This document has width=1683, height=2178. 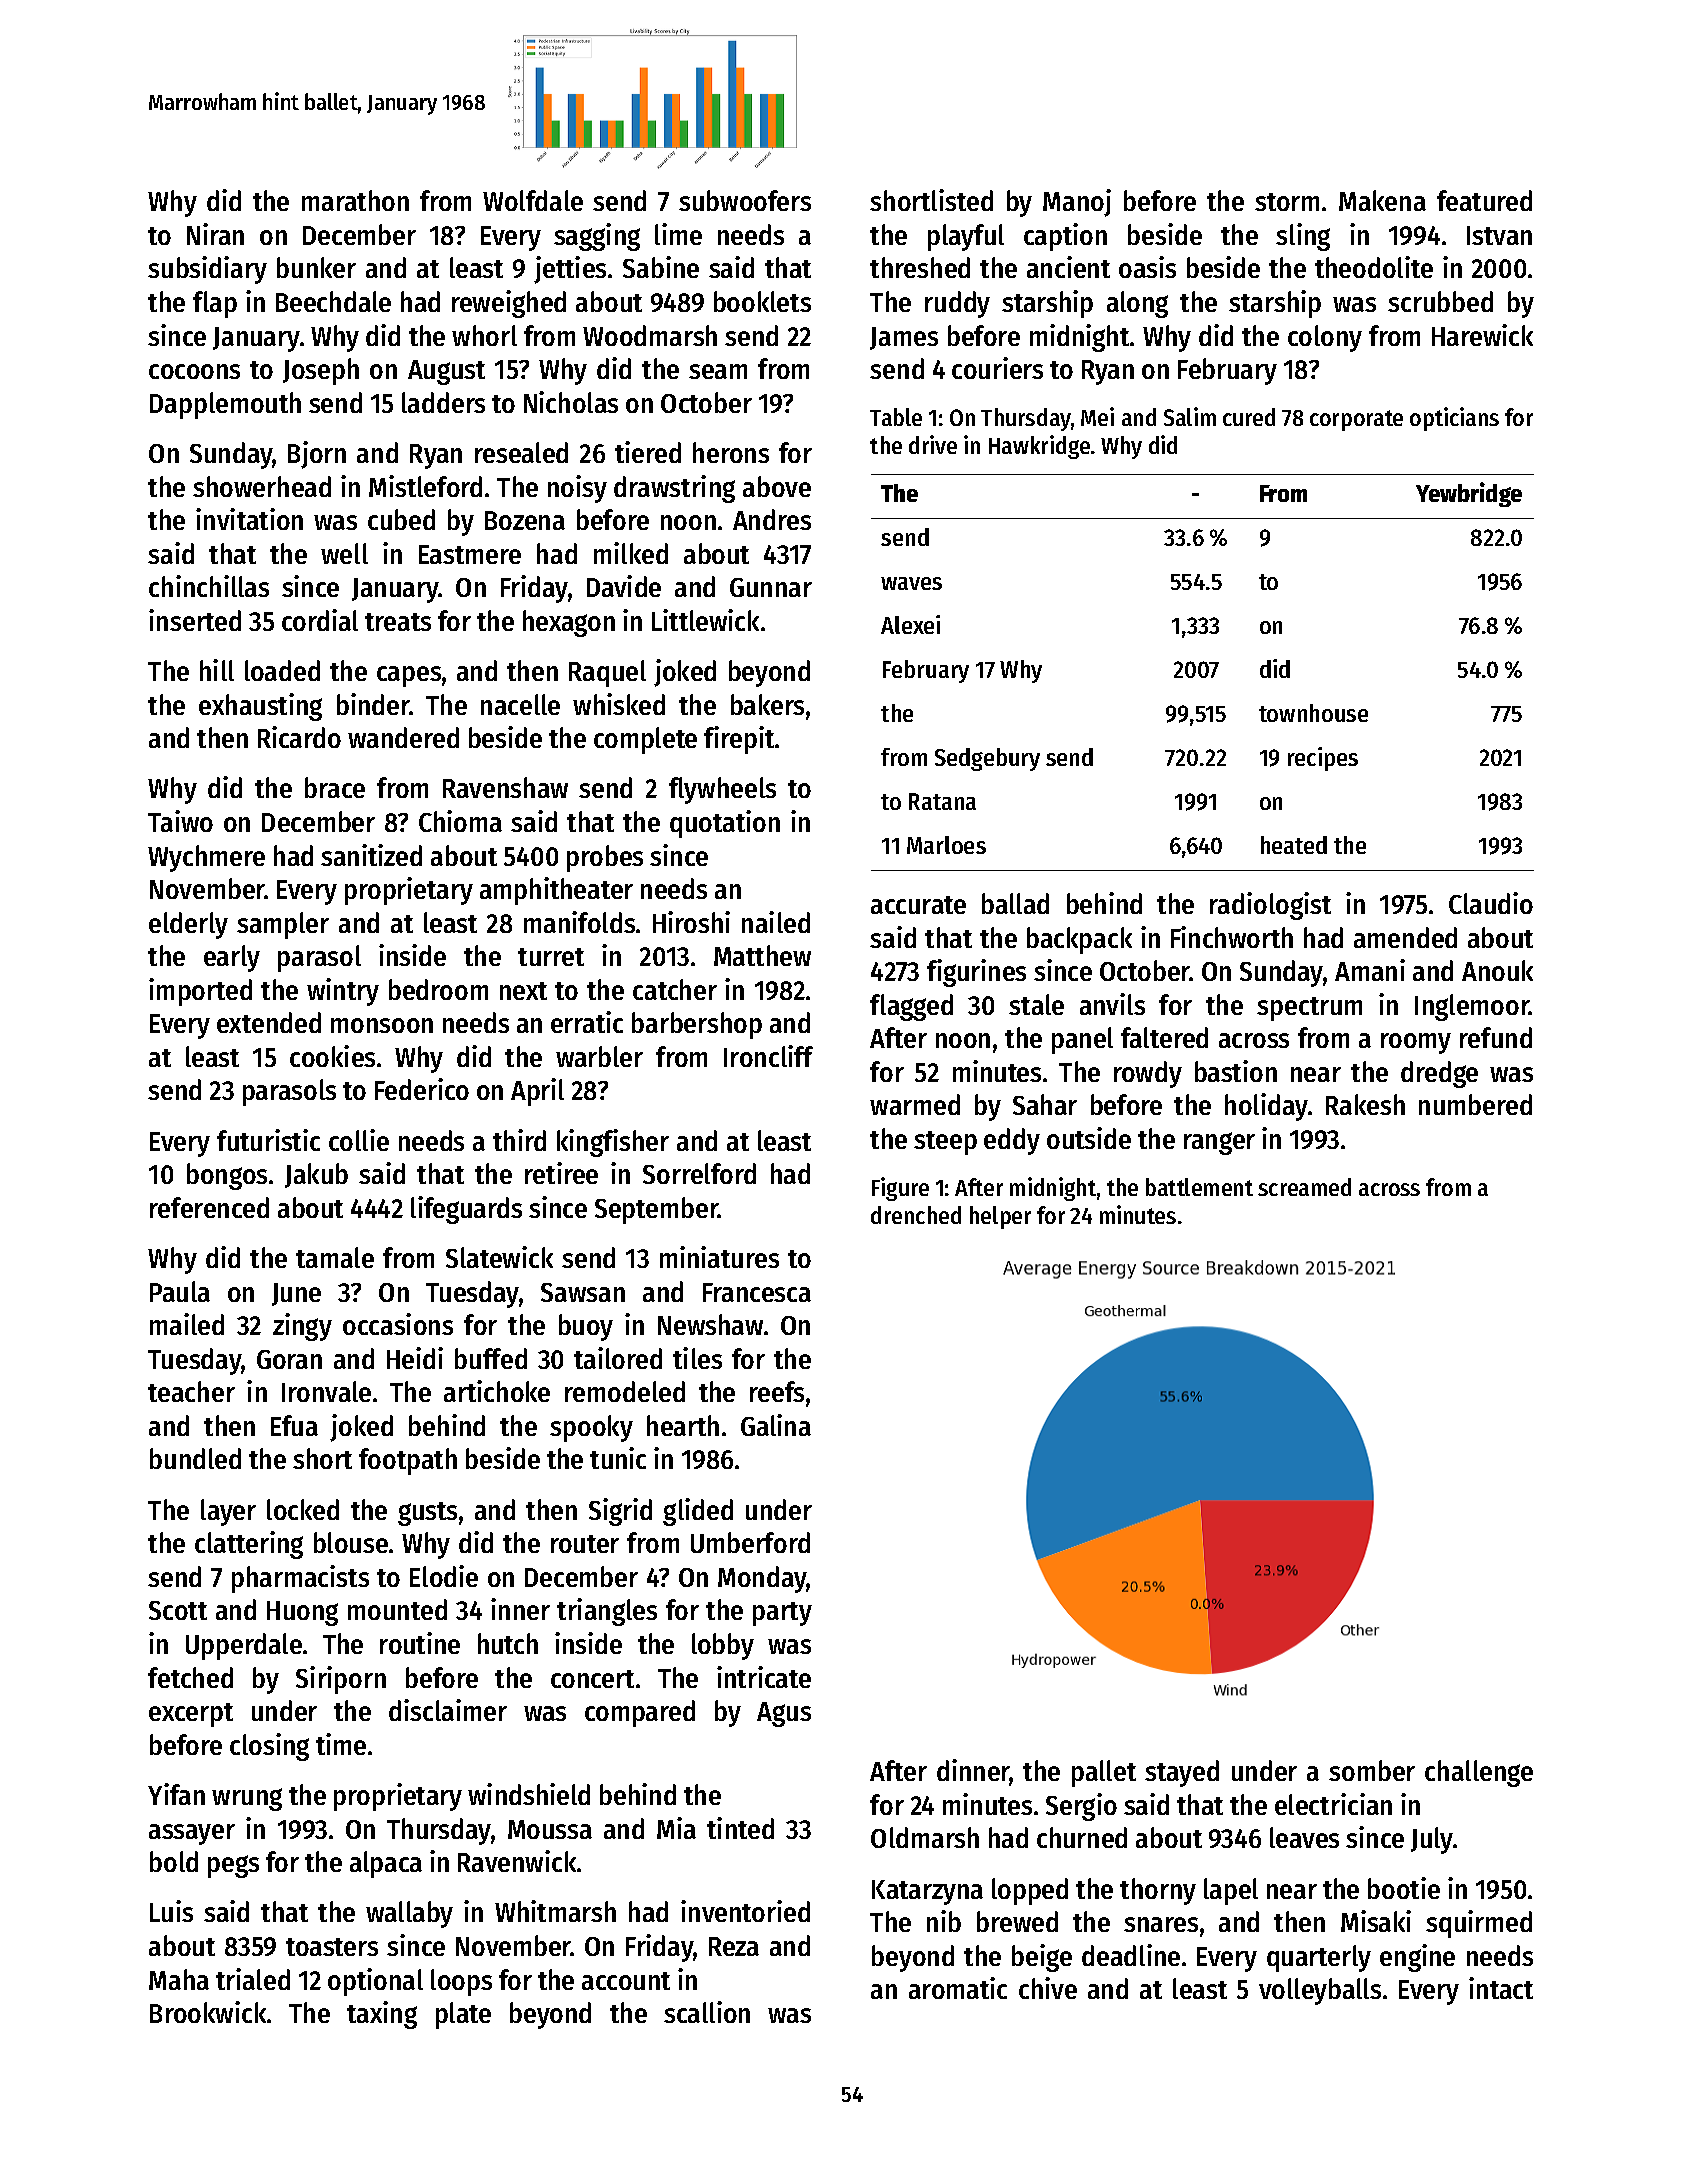 What do you see at coordinates (1079, 940) in the document?
I see `backpack` at bounding box center [1079, 940].
